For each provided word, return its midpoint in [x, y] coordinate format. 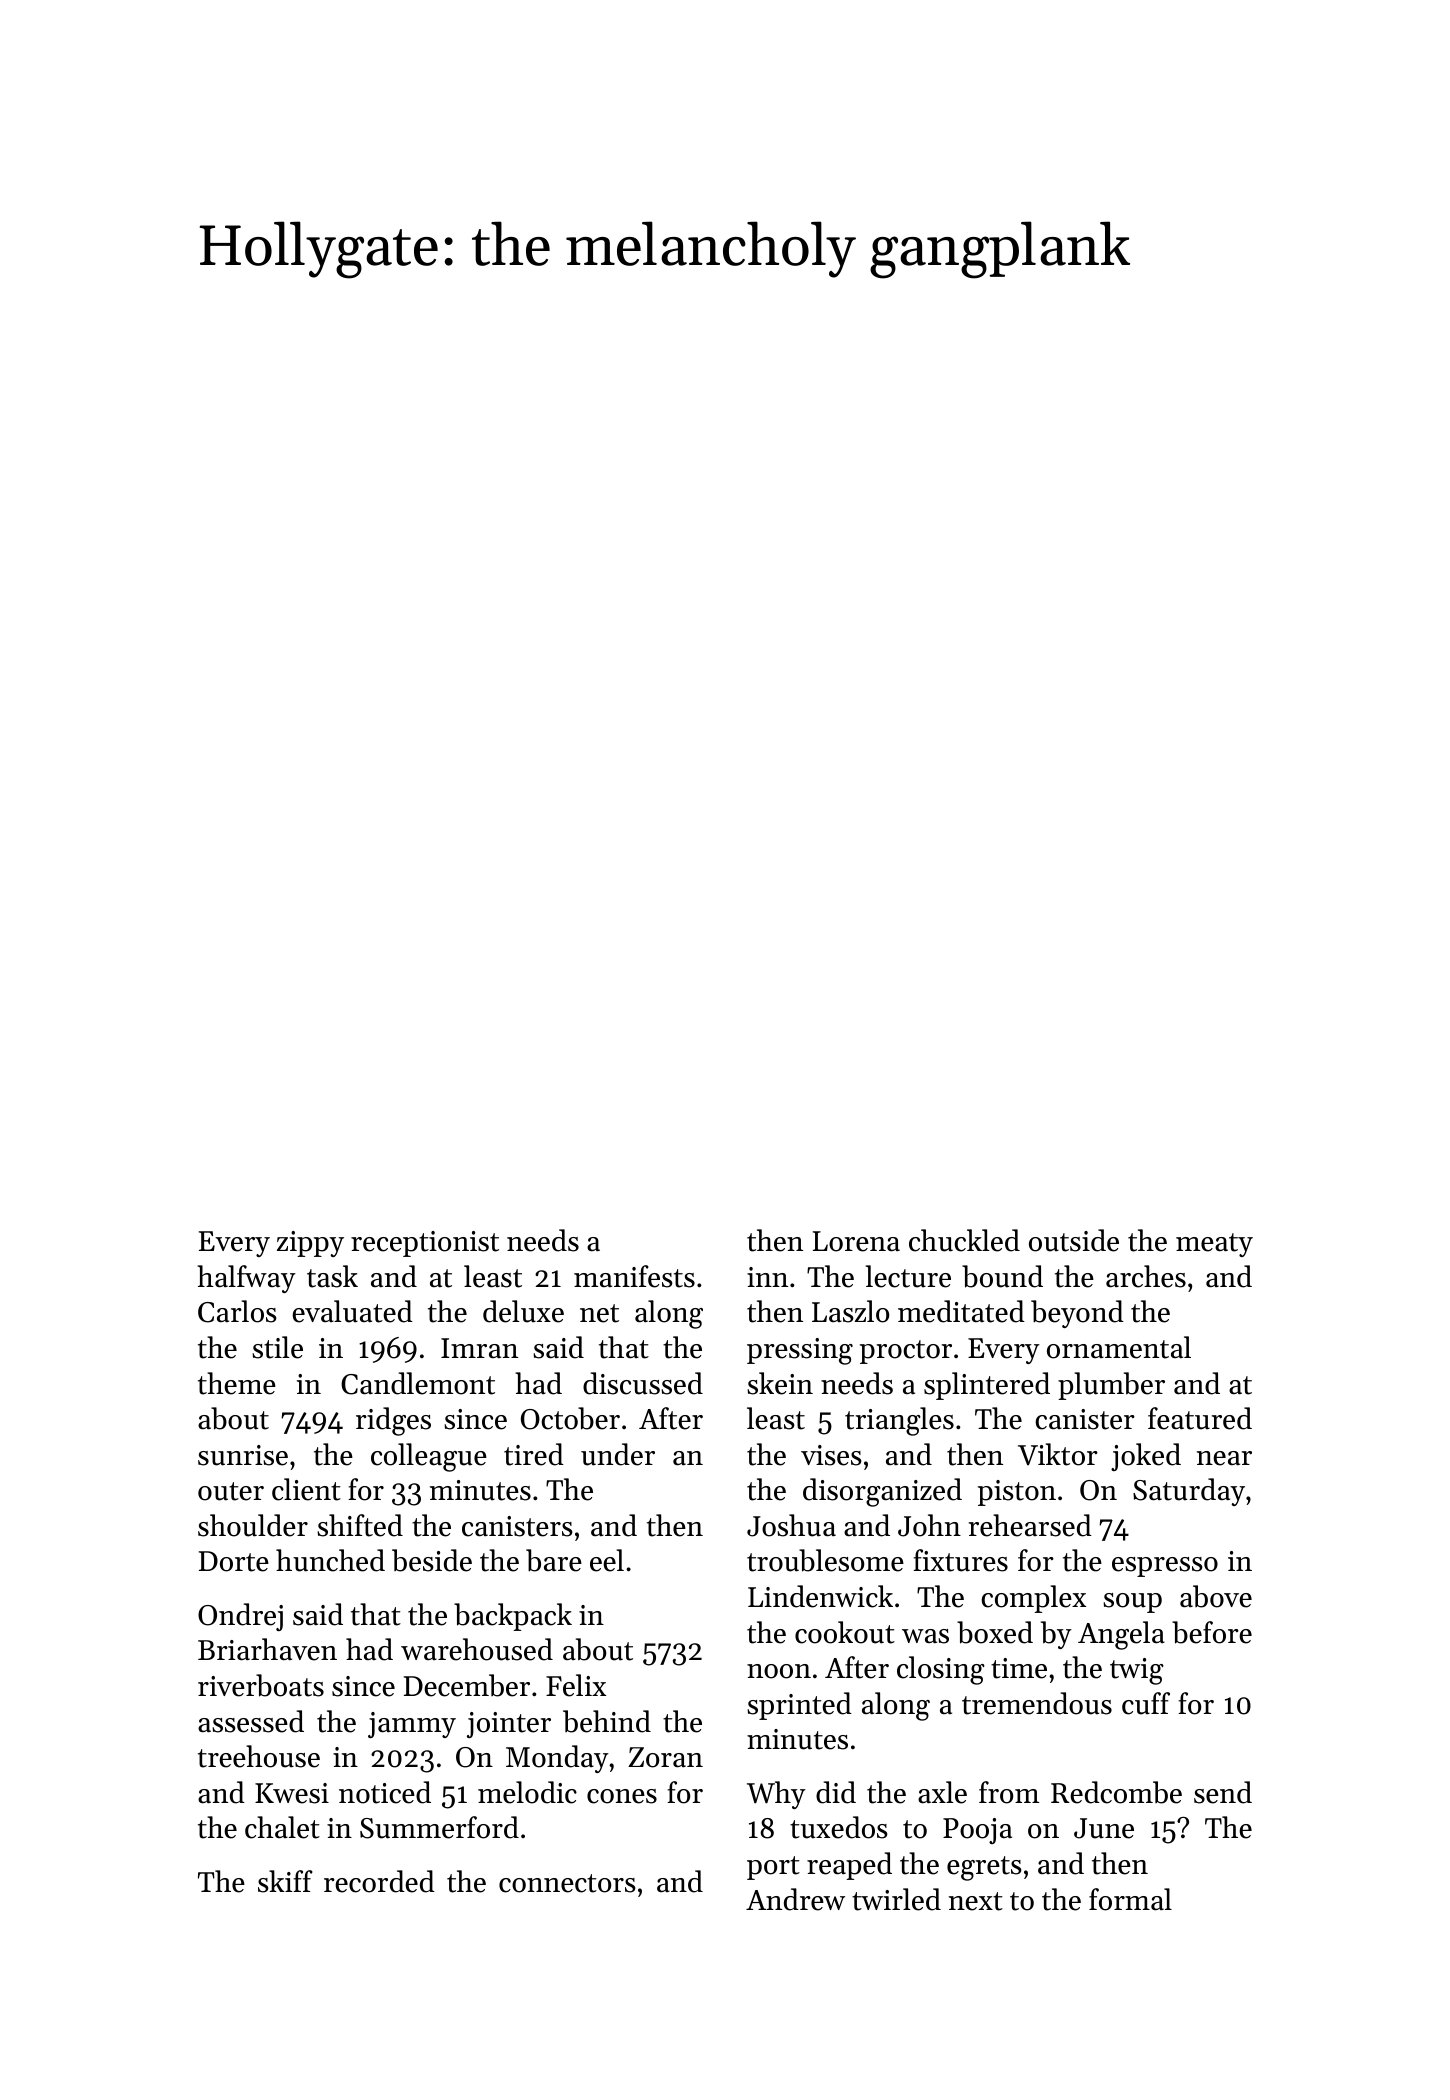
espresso [1165, 1567]
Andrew [795, 1899]
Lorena [856, 1241]
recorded [379, 1881]
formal [1130, 1899]
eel [607, 1560]
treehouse [259, 1756]
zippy [310, 1244]
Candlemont [418, 1383]
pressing [800, 1351]
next [976, 1901]
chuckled [964, 1240]
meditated [961, 1311]
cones [622, 1796]
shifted [360, 1525]
